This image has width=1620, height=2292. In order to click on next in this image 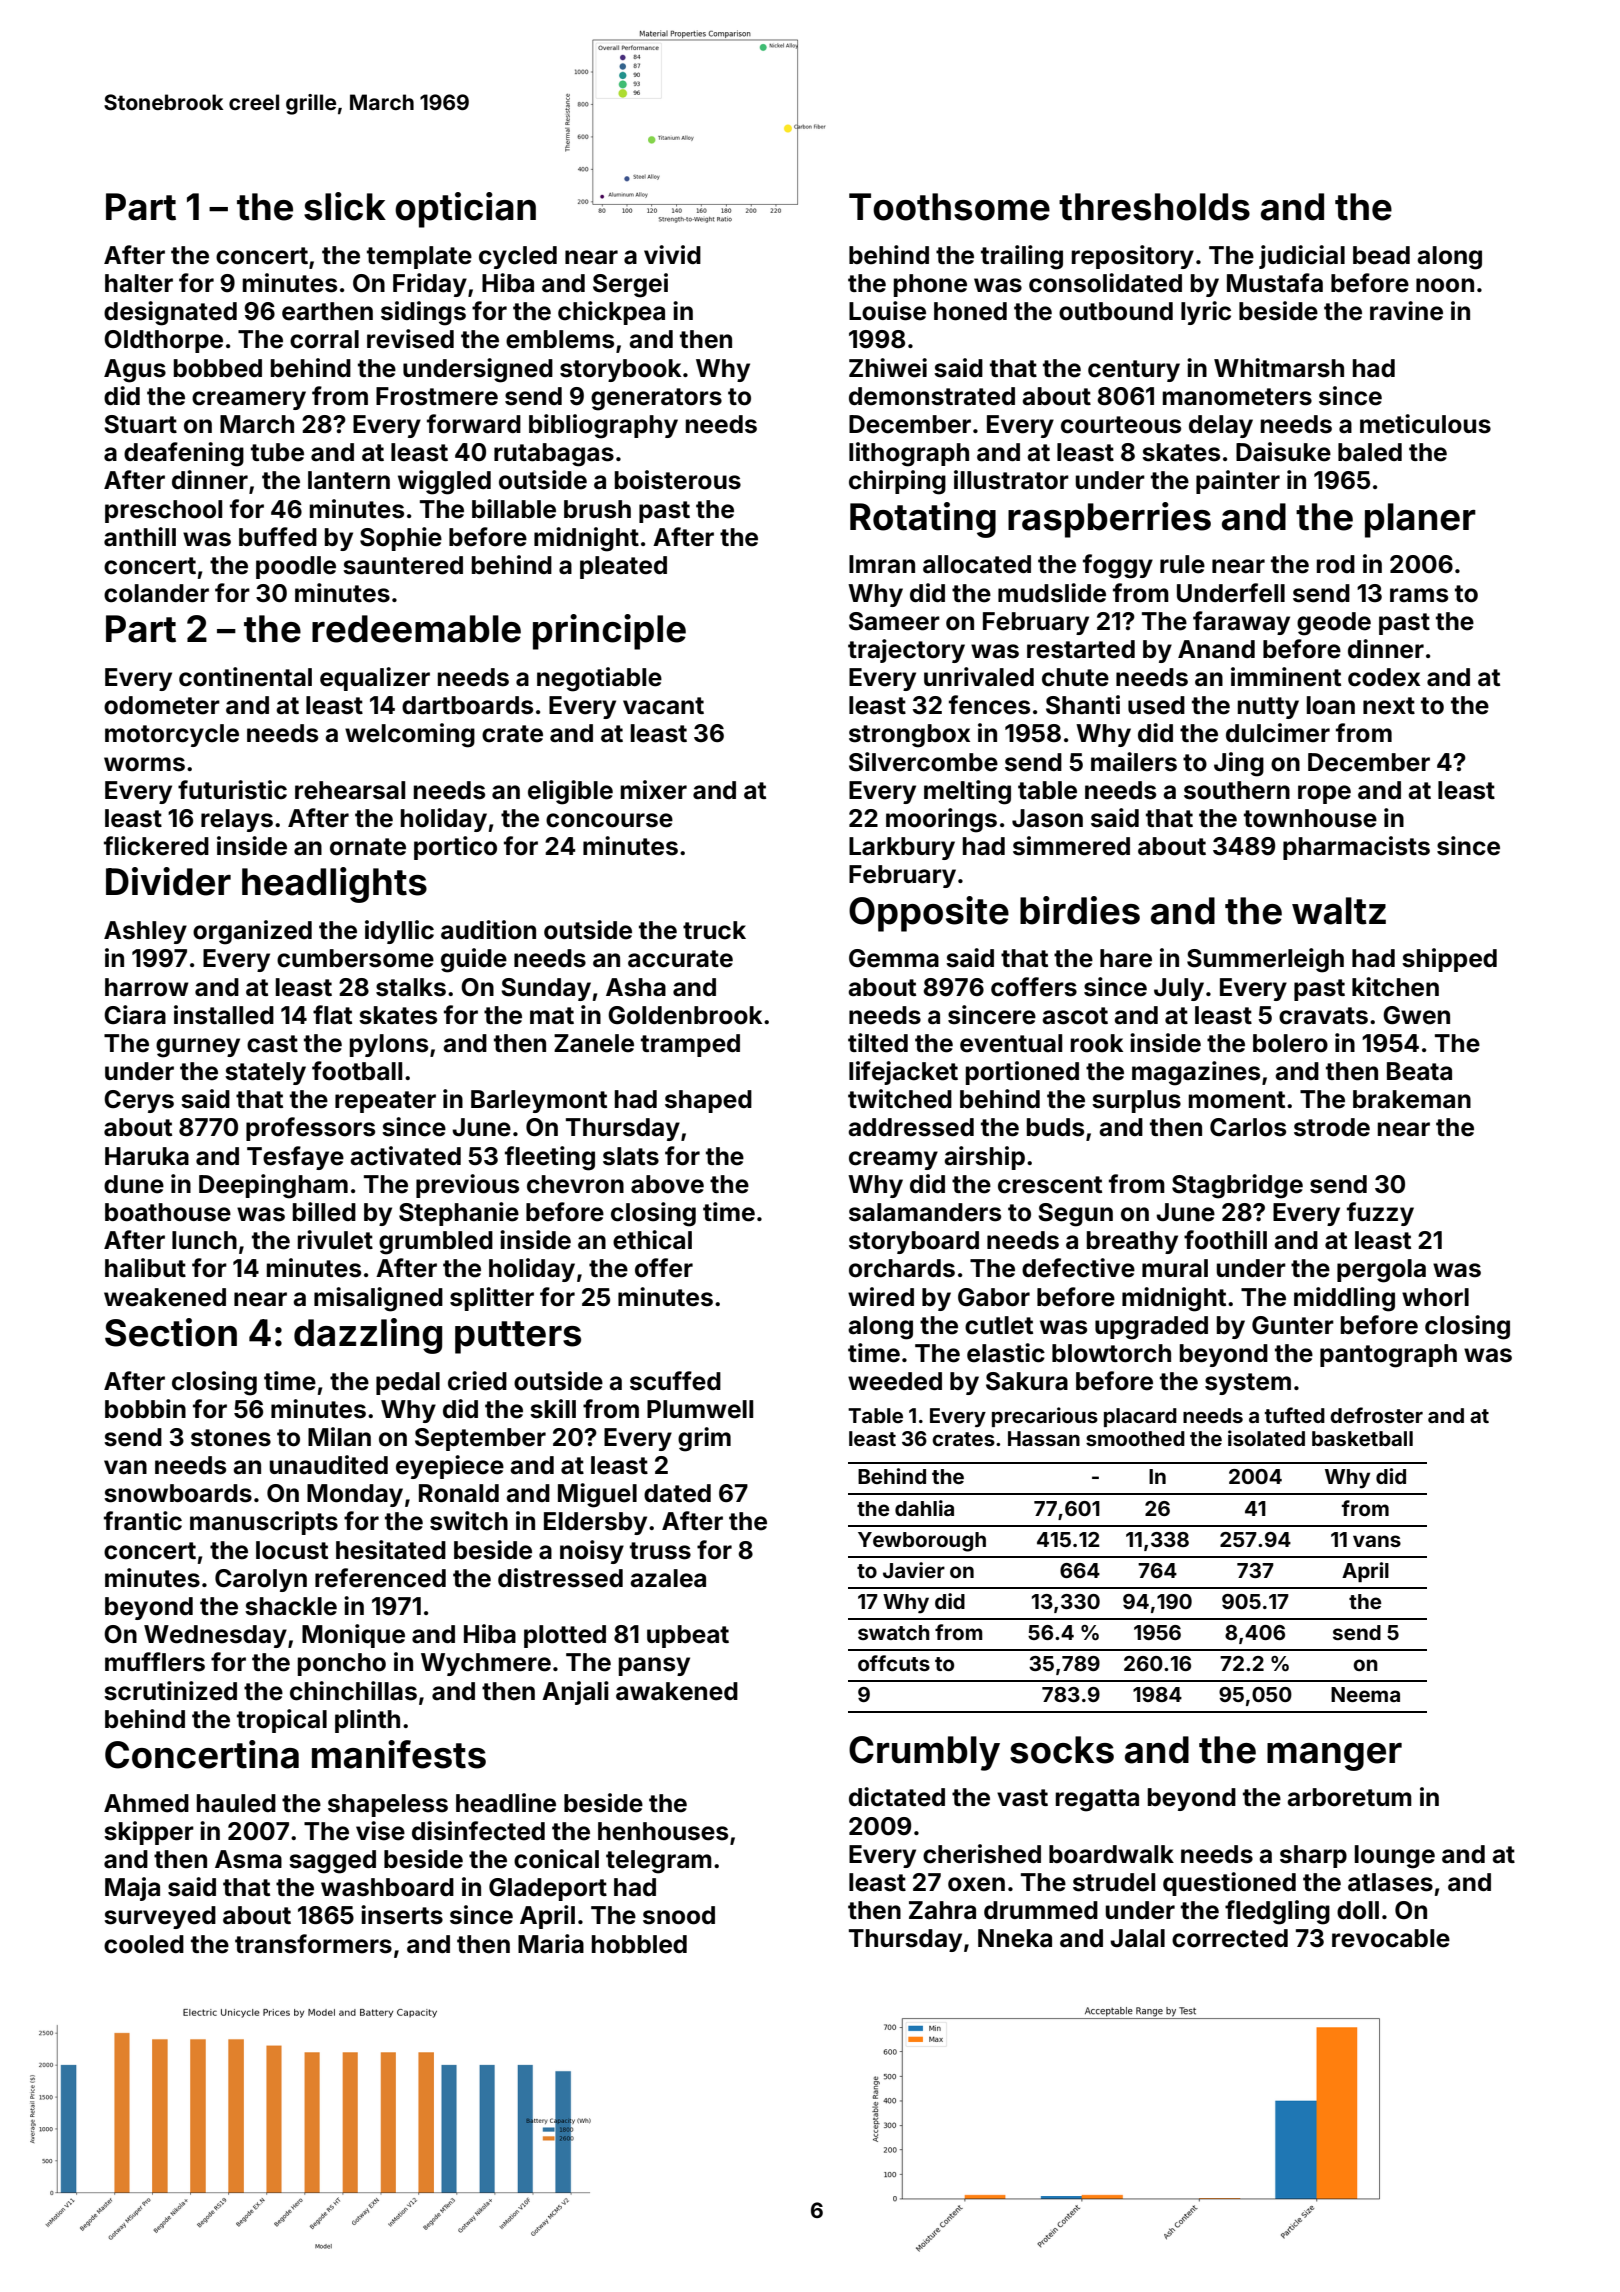, I will do `click(1389, 706)`.
